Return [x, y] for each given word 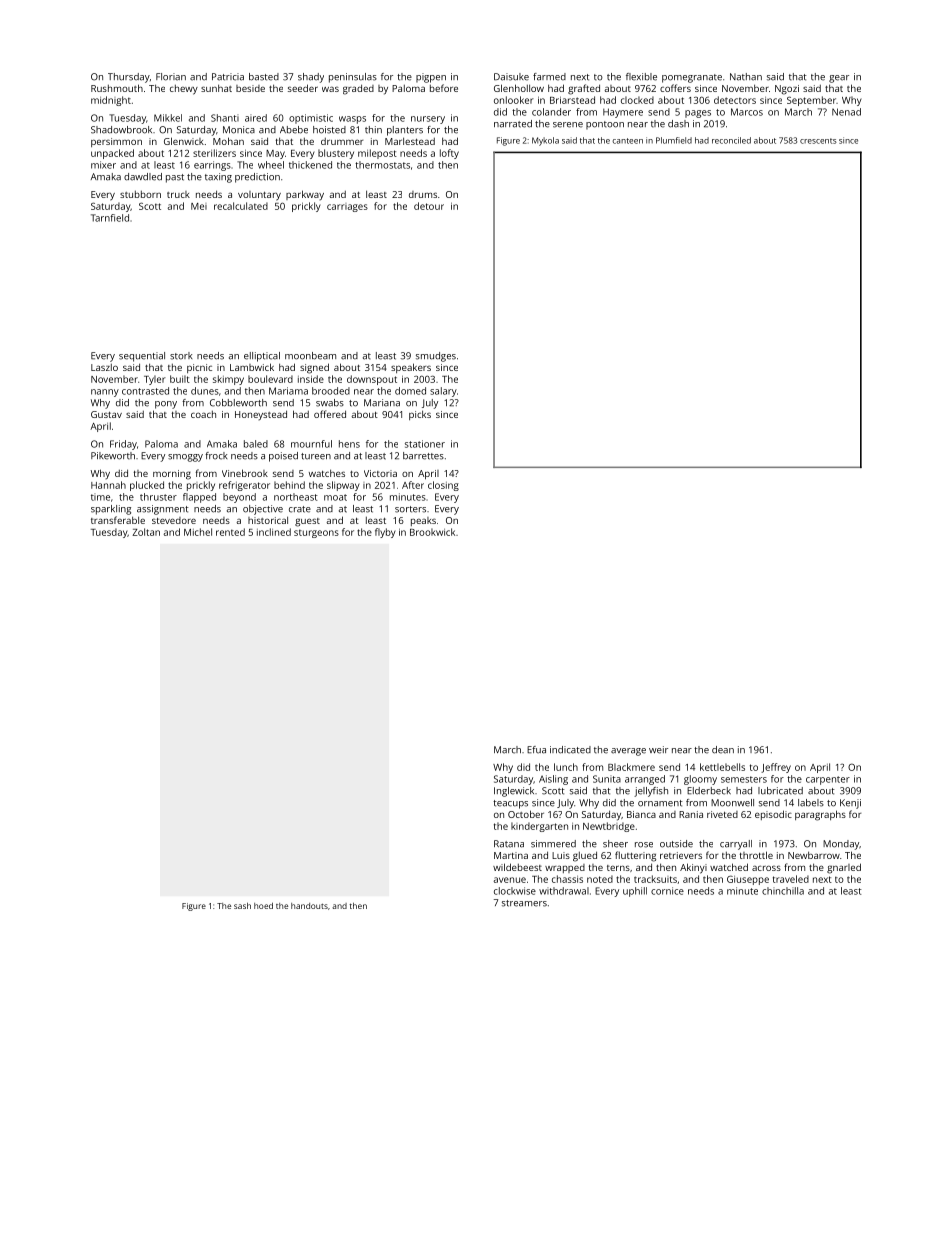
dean [723, 750]
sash [242, 906]
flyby [385, 533]
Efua [536, 750]
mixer [103, 165]
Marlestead [410, 141]
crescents [818, 141]
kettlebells [722, 767]
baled [256, 444]
